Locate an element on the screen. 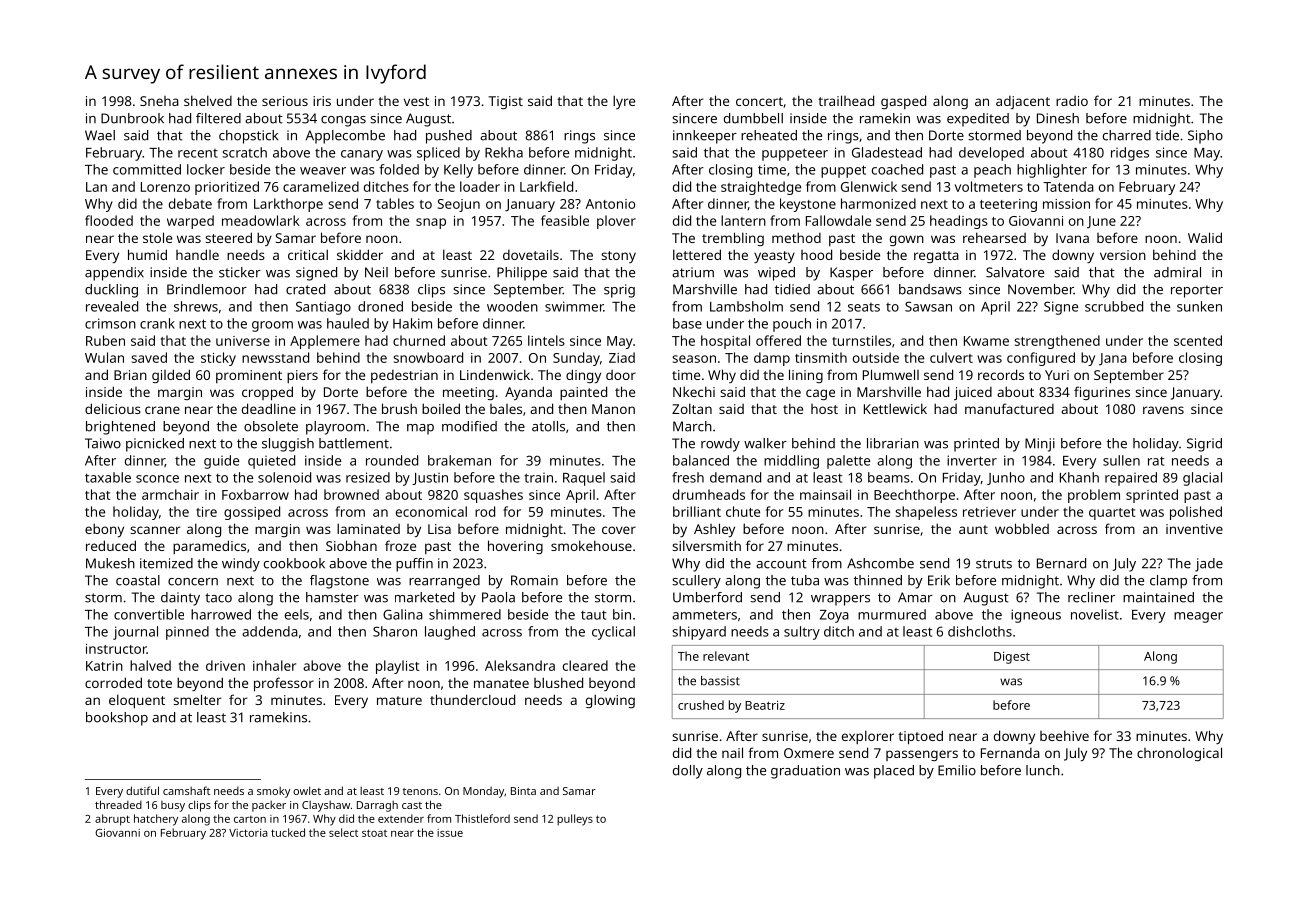 This screenshot has width=1308, height=924. base is located at coordinates (687, 323).
